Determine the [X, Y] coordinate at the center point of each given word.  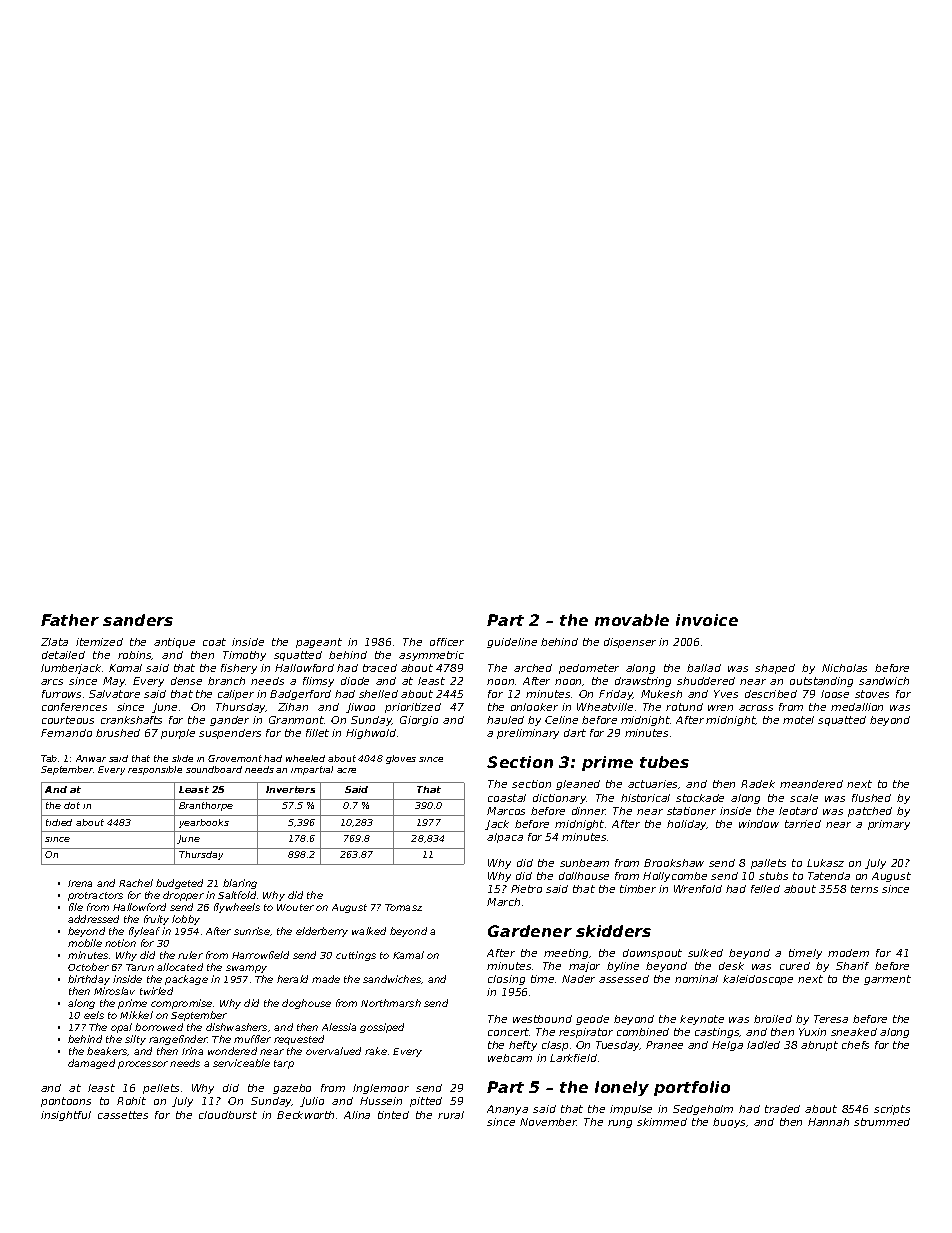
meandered [811, 784]
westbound [542, 1019]
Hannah [828, 1122]
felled [765, 889]
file [76, 907]
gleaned [578, 785]
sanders [138, 620]
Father [70, 620]
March [503, 902]
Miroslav [114, 991]
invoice [707, 620]
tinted [393, 1115]
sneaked [854, 1032]
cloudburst [228, 1115]
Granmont [296, 720]
